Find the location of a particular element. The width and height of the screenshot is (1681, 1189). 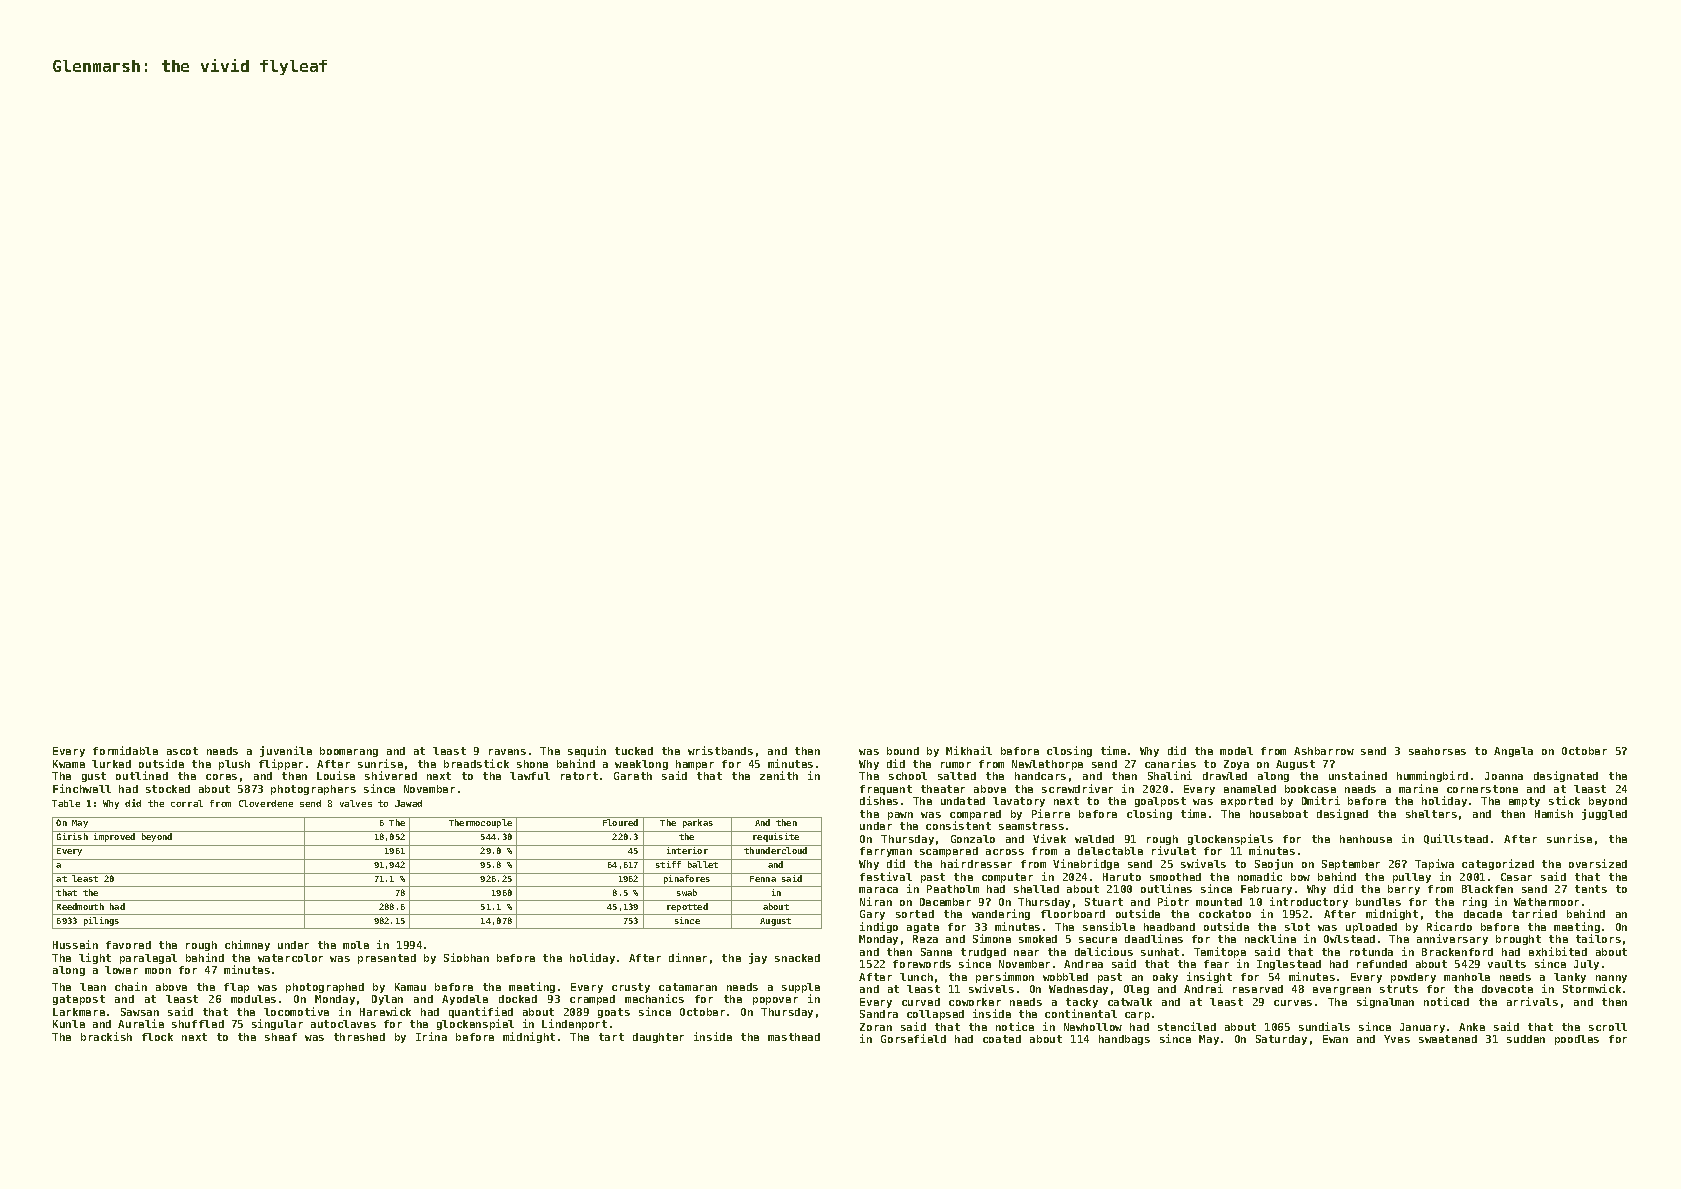

shivered is located at coordinates (391, 775).
